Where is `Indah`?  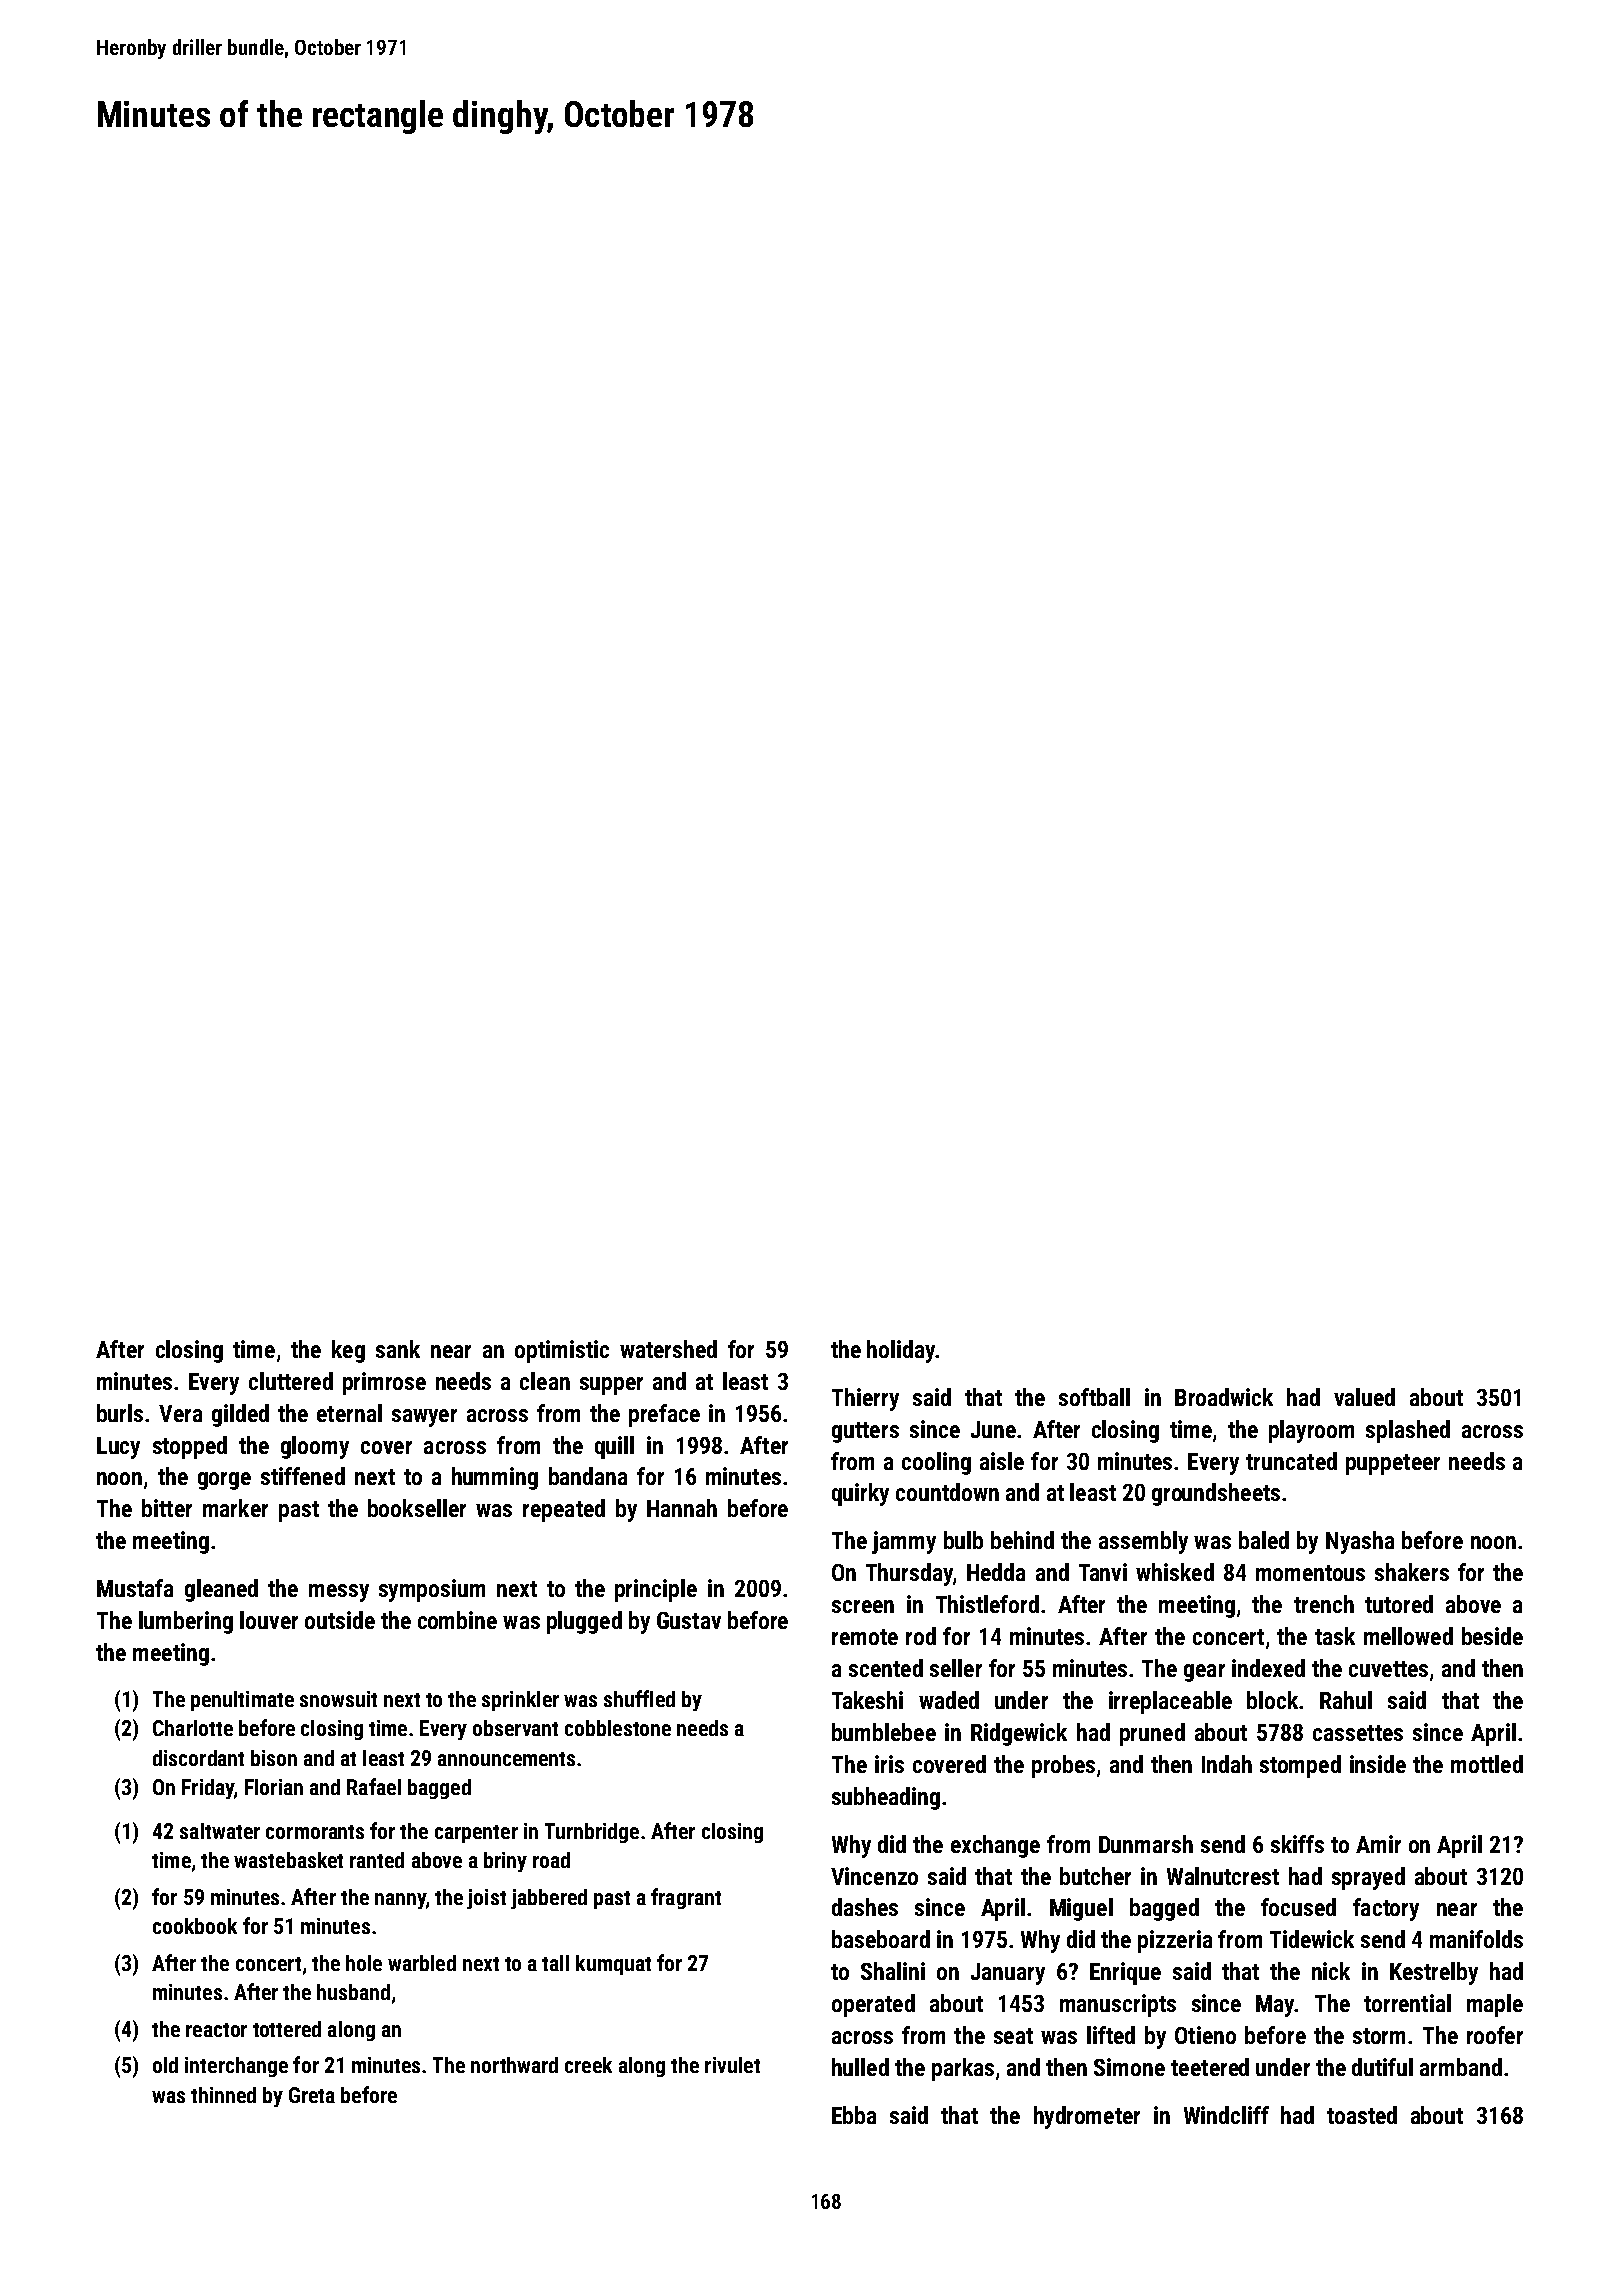 Indah is located at coordinates (1227, 1764).
